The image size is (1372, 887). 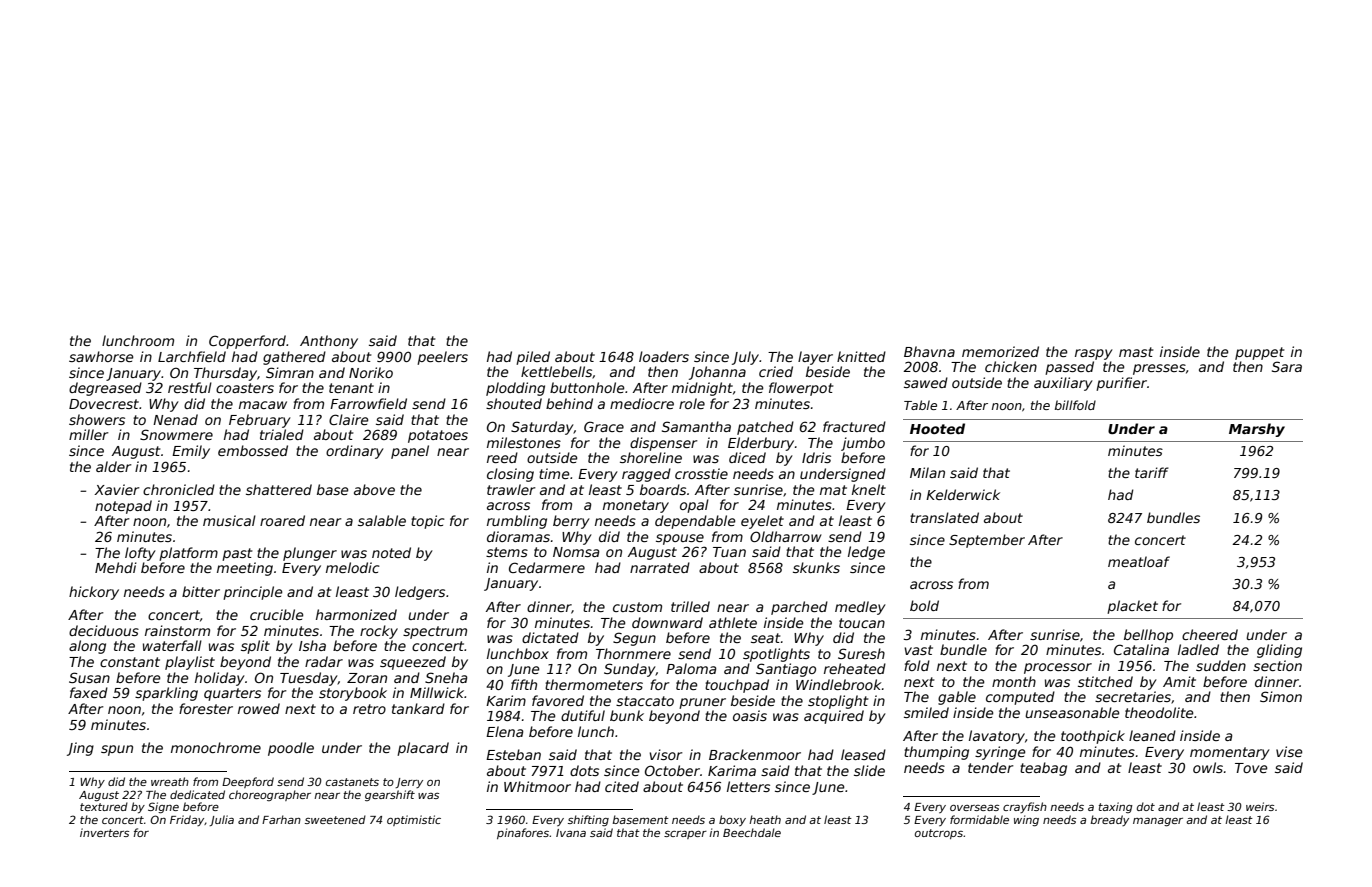 What do you see at coordinates (97, 419) in the page?
I see `showers` at bounding box center [97, 419].
